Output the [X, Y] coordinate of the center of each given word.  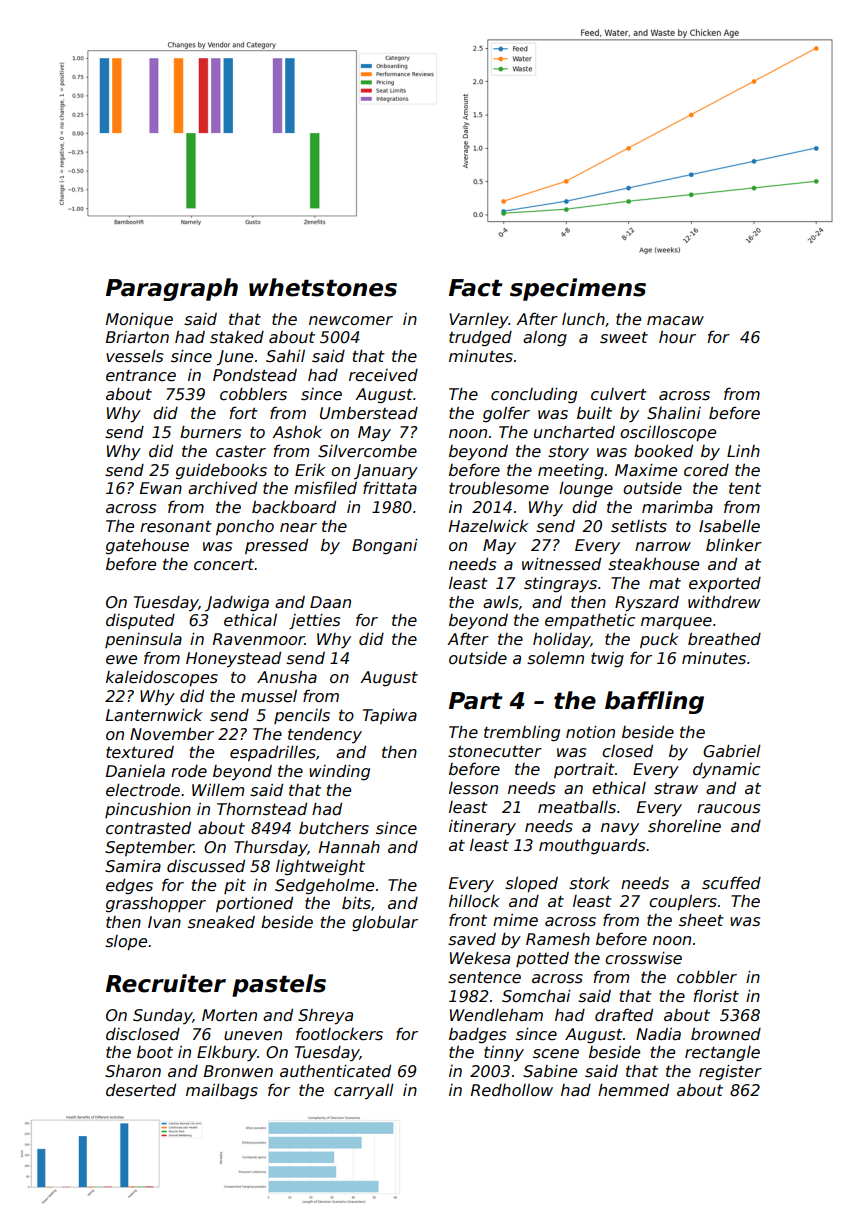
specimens [578, 289]
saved [472, 939]
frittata [390, 488]
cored [706, 470]
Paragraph [172, 289]
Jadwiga [237, 603]
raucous [728, 809]
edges [129, 886]
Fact [476, 288]
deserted [141, 1090]
